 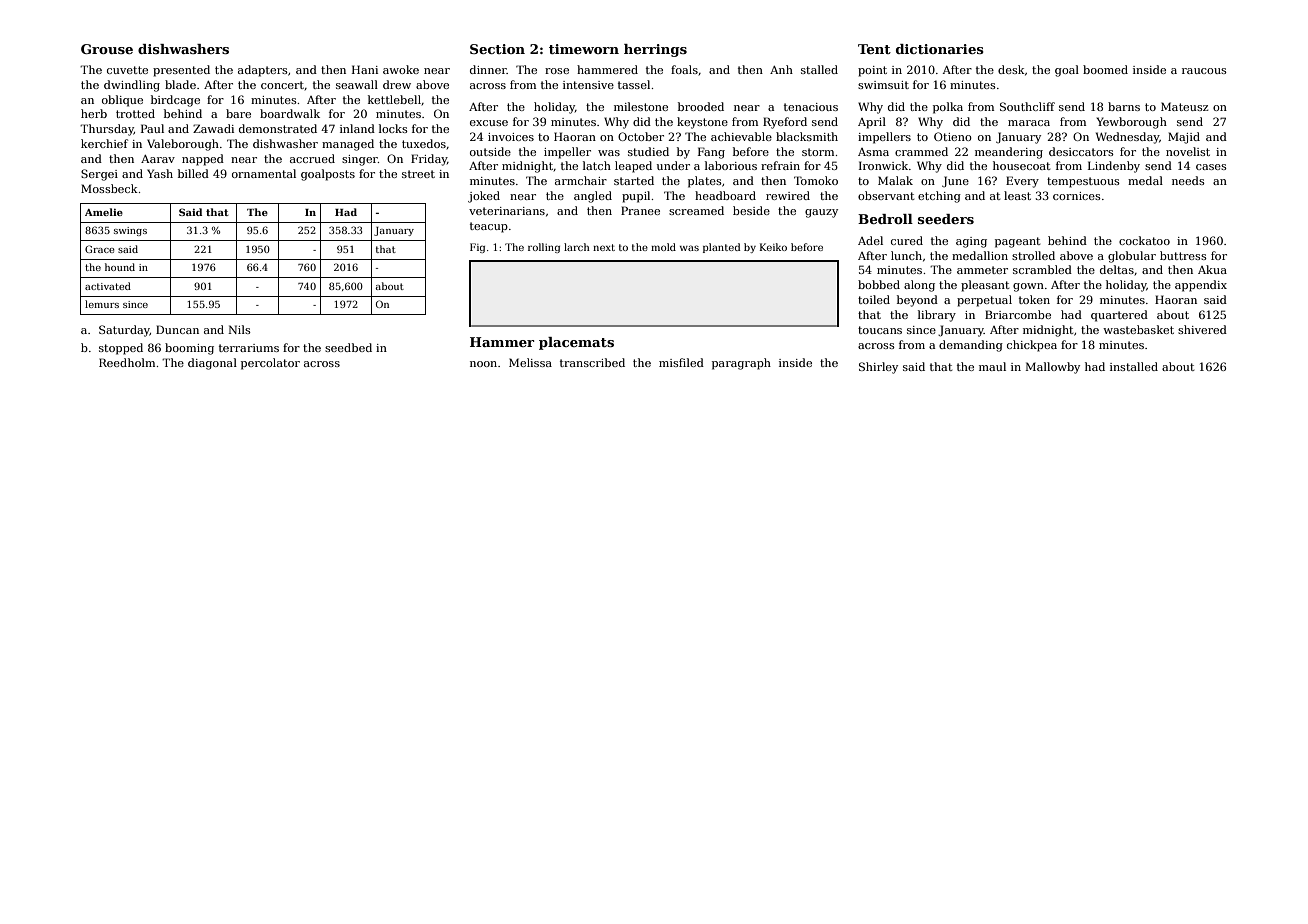 What do you see at coordinates (102, 304) in the screenshot?
I see `lemurs` at bounding box center [102, 304].
